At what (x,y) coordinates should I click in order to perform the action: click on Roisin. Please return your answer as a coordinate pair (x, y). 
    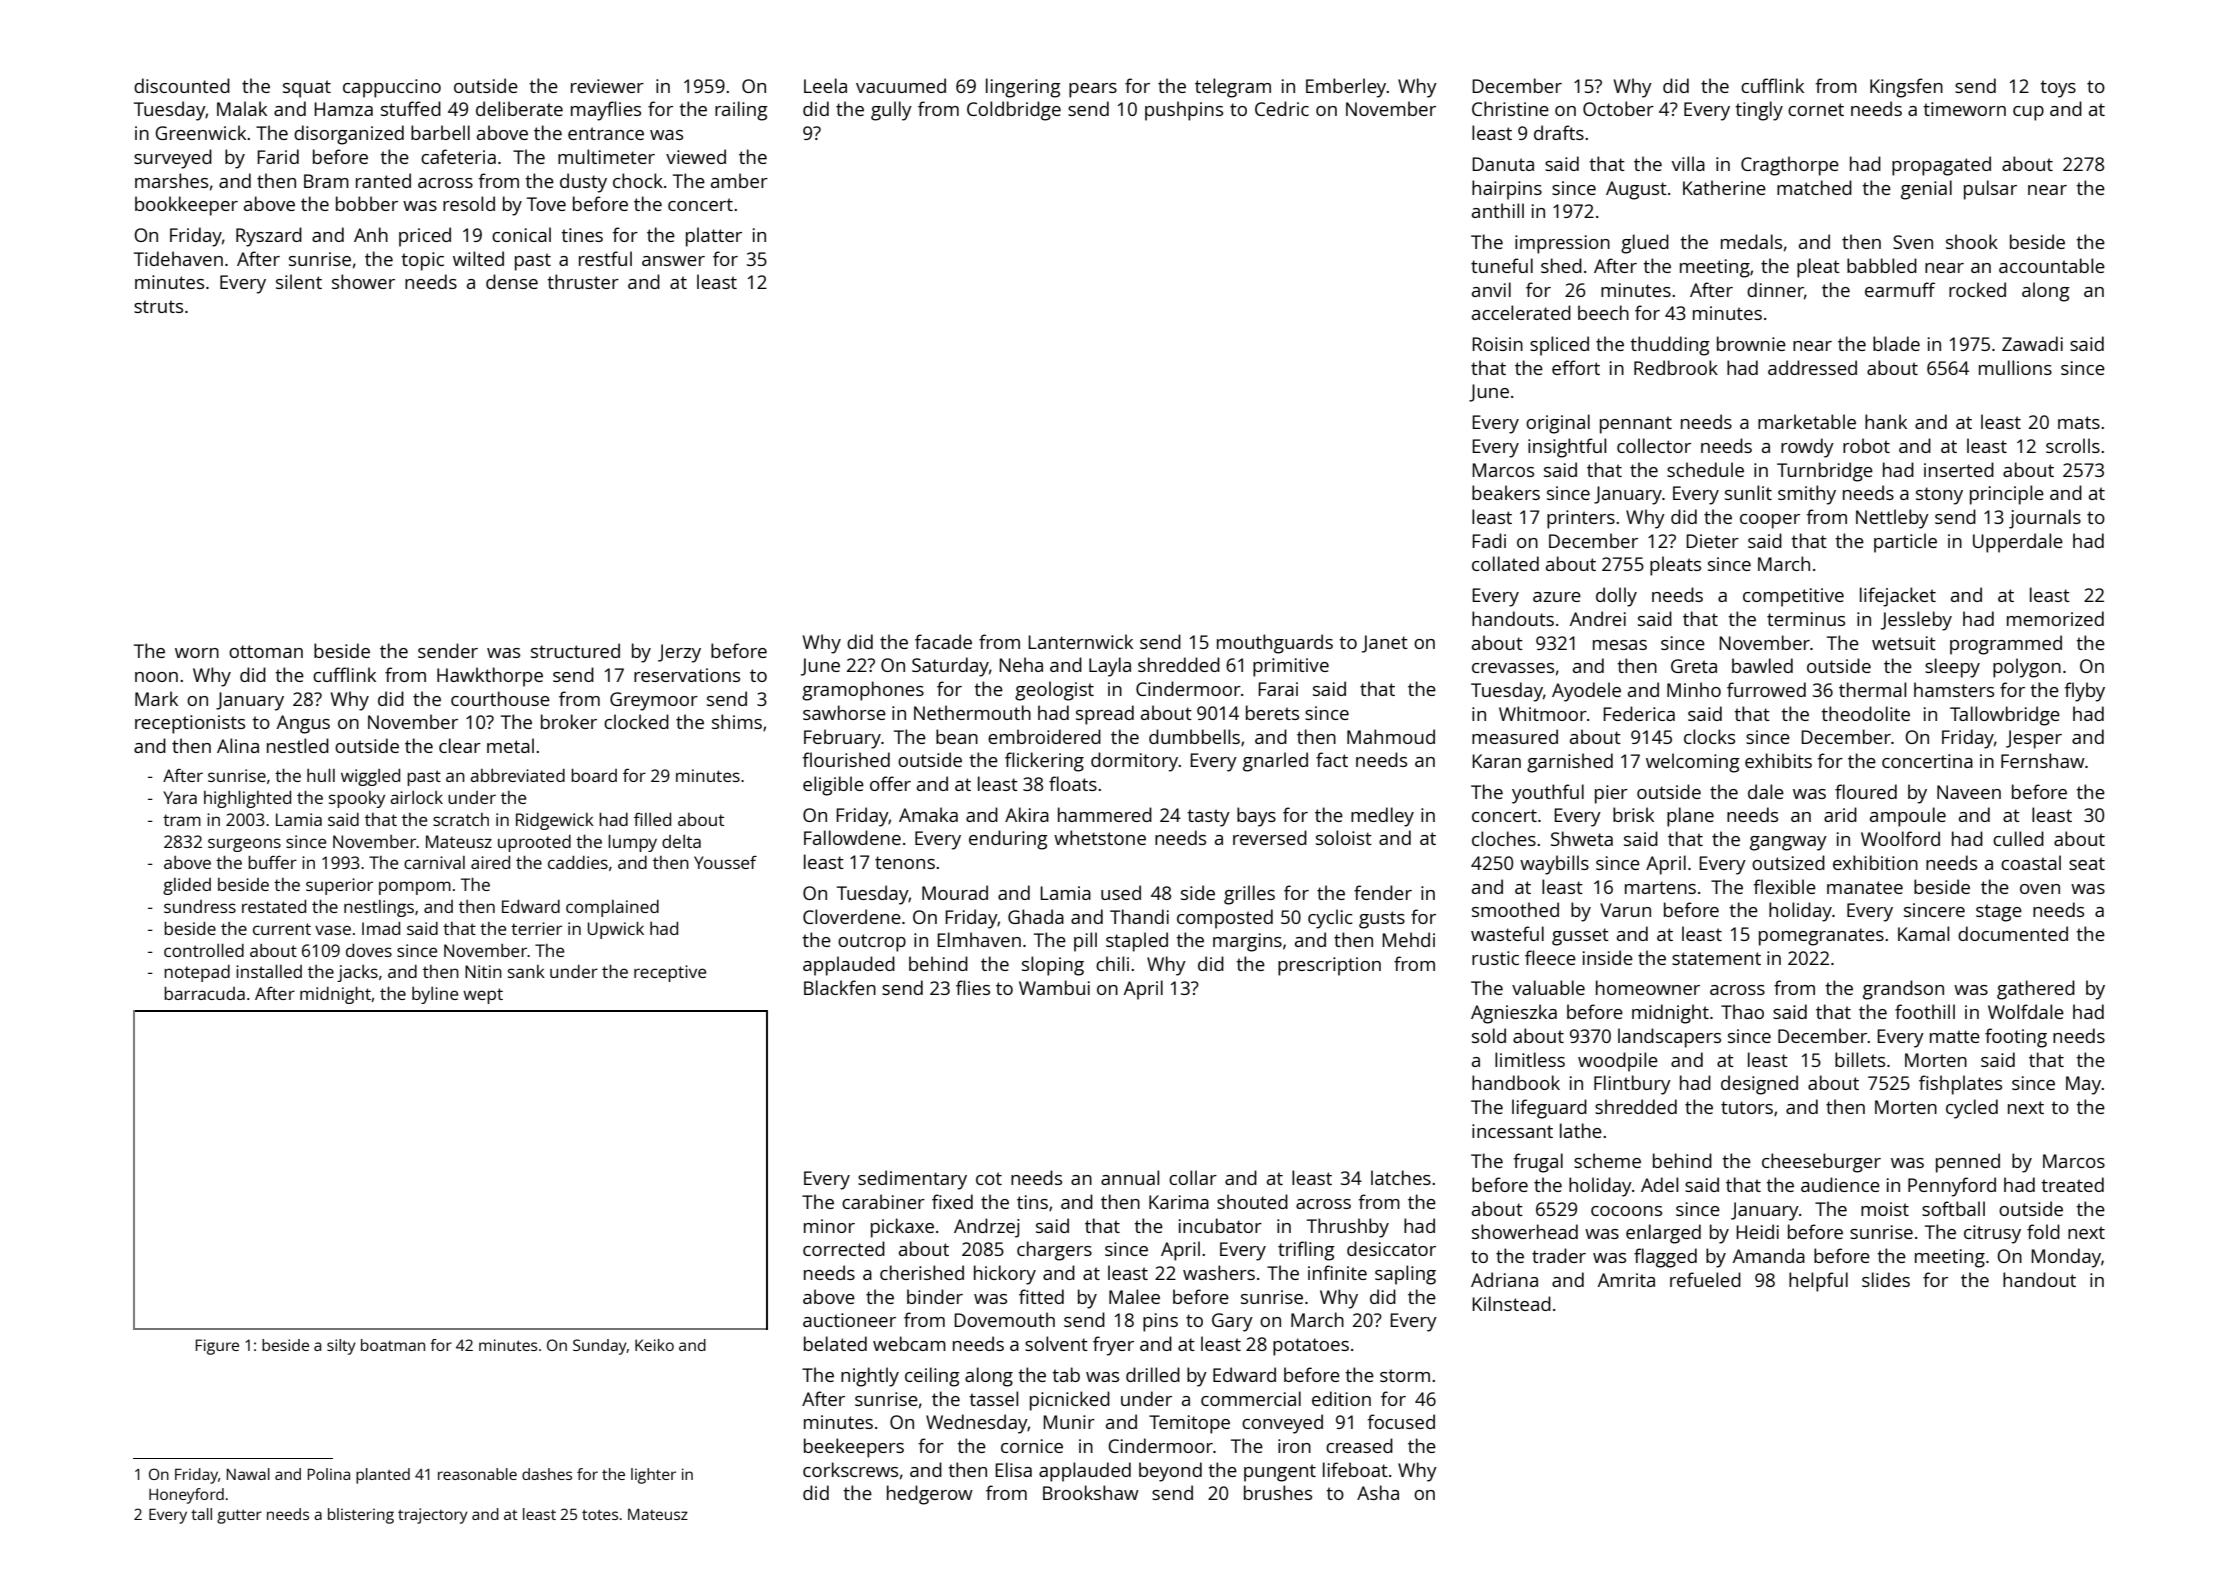
    Looking at the image, I should click on (1497, 344).
